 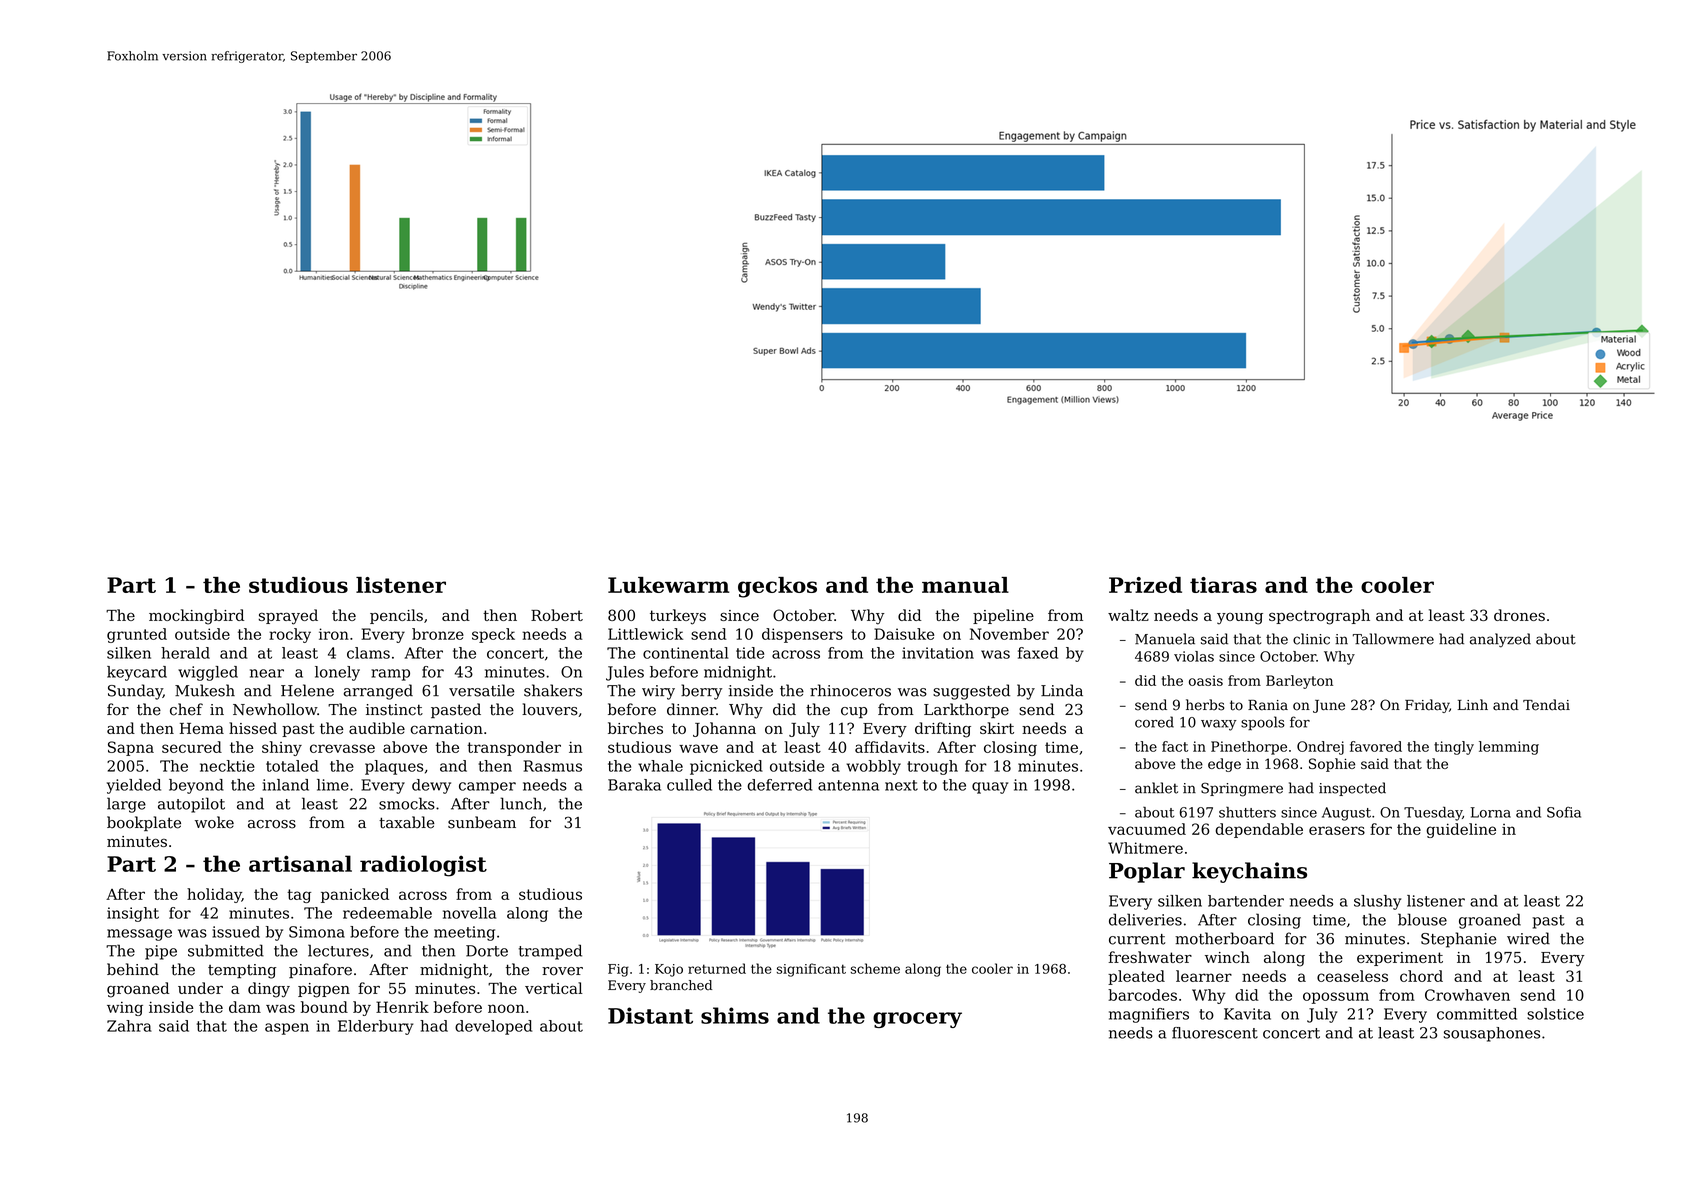 What do you see at coordinates (966, 710) in the screenshot?
I see `Larkthorpe` at bounding box center [966, 710].
